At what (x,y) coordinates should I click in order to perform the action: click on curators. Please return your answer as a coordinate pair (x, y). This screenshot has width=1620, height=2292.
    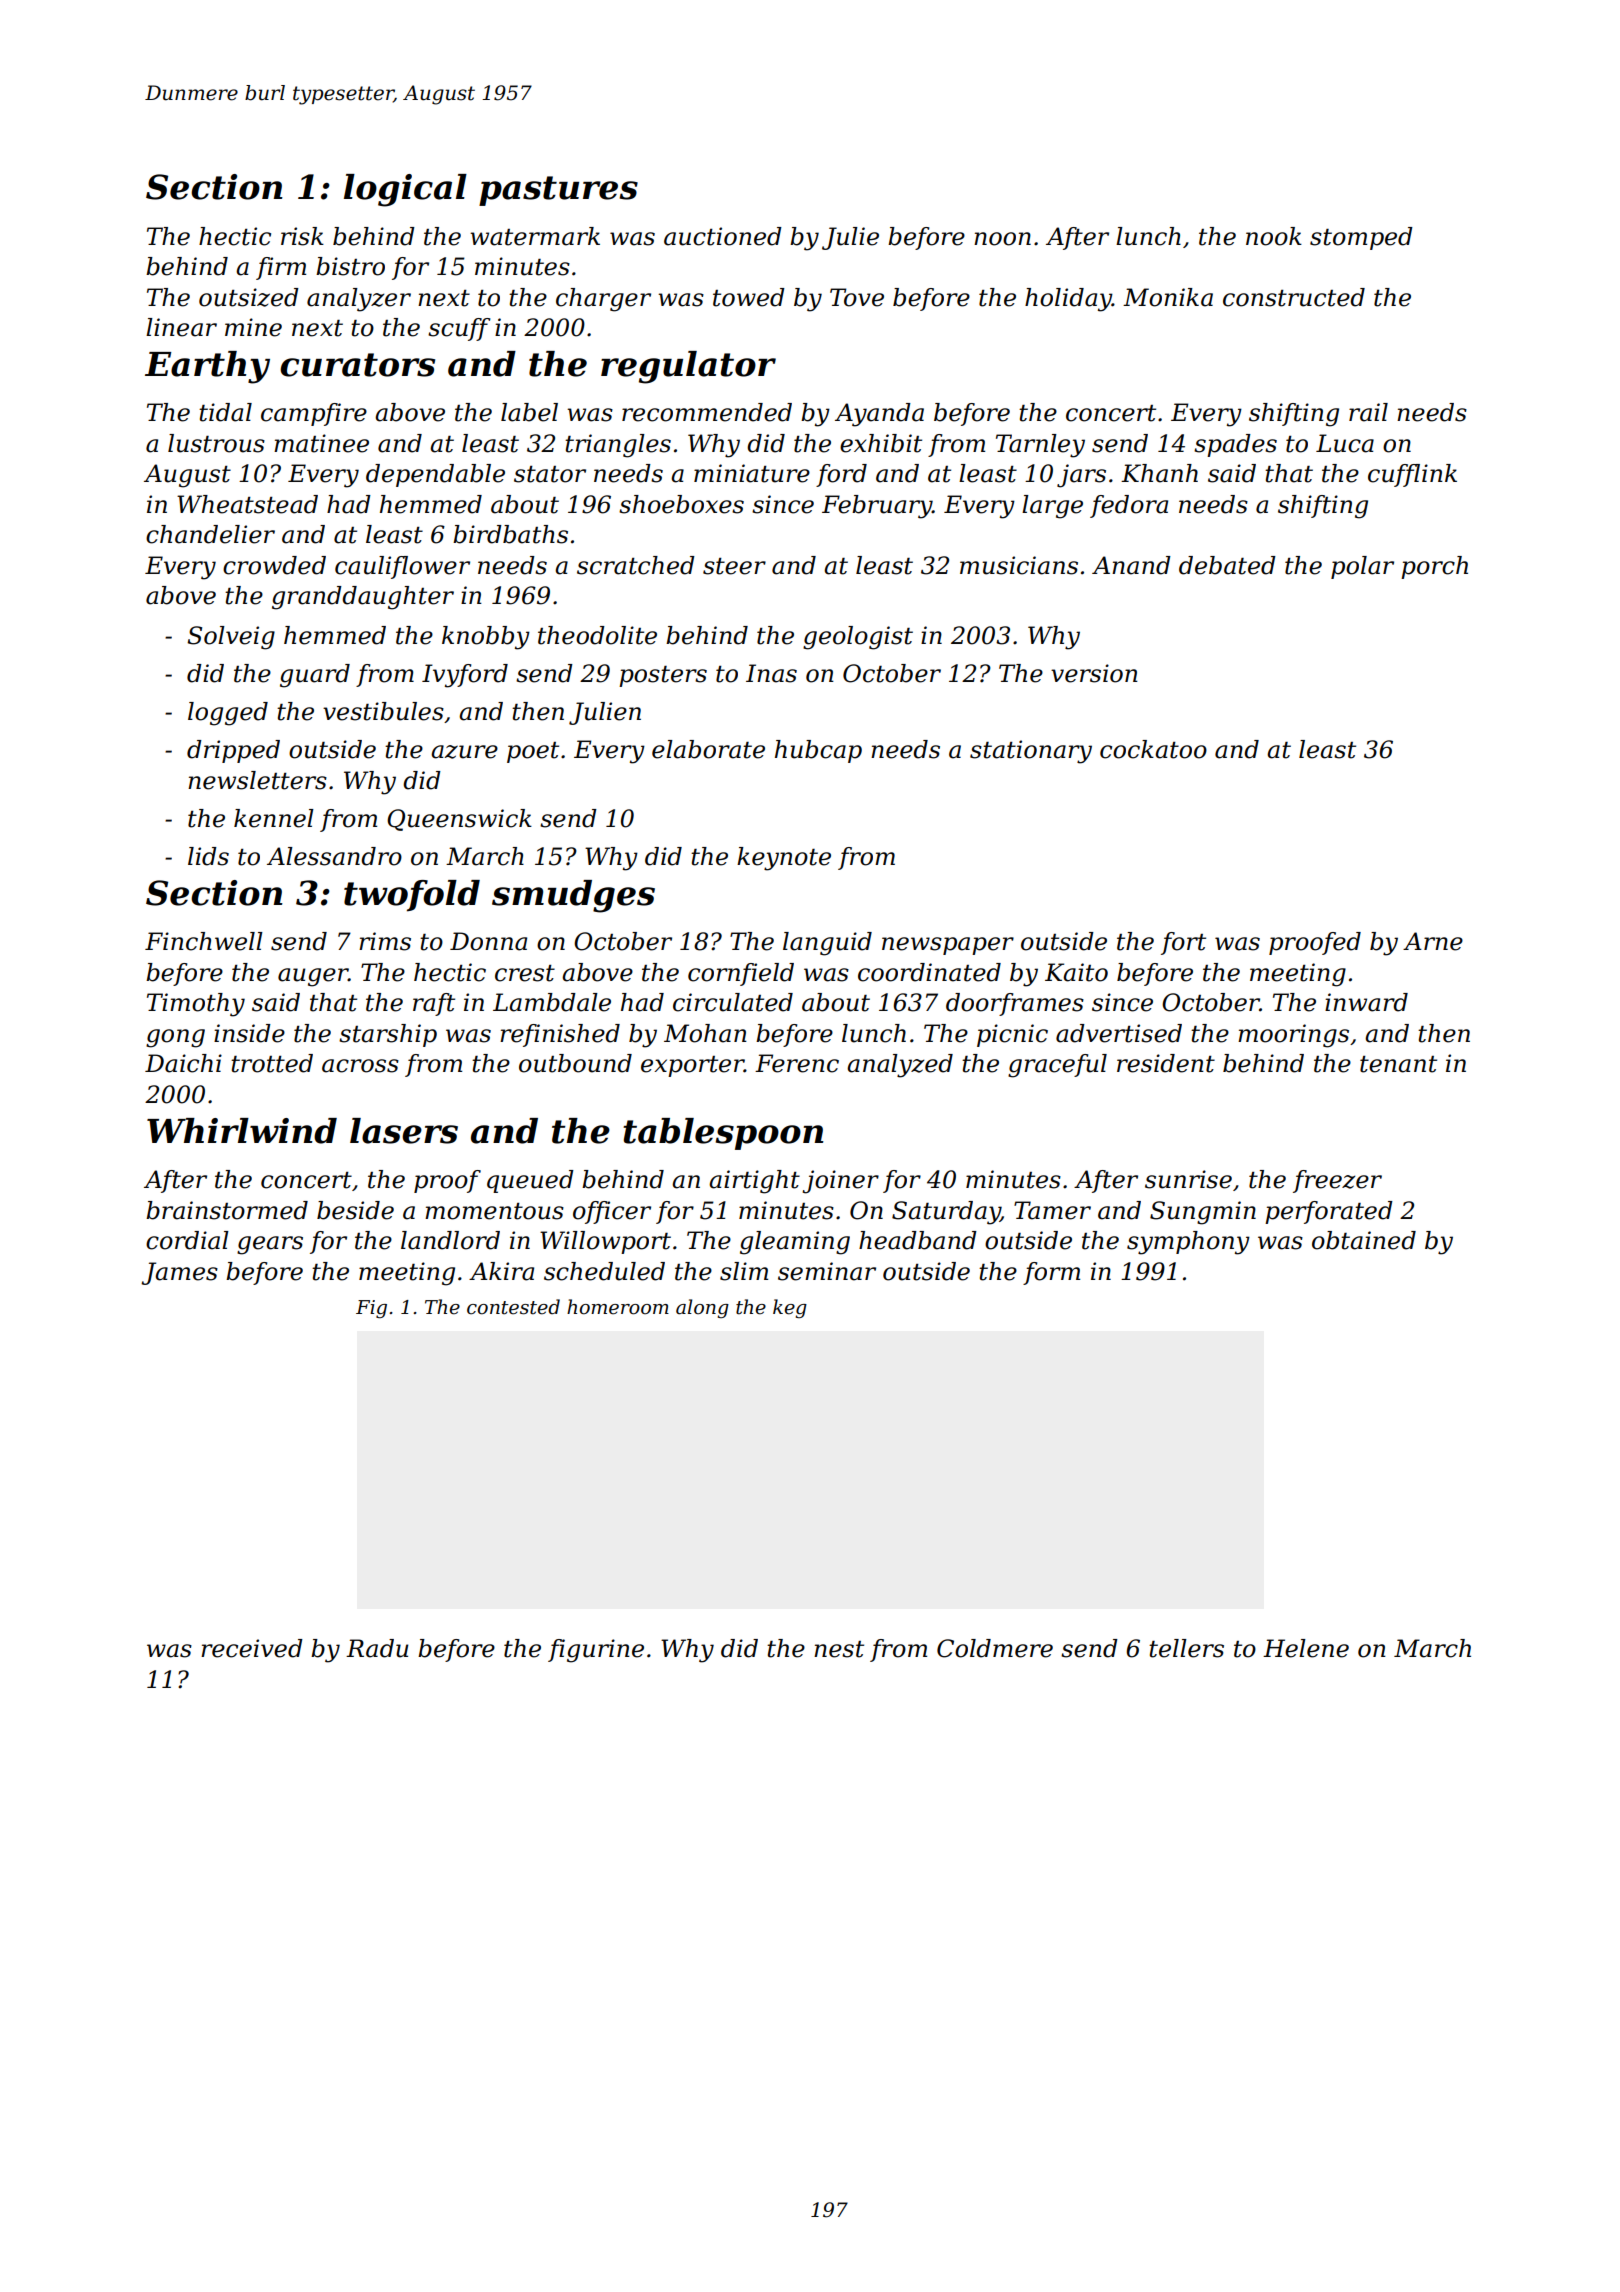
    Looking at the image, I should click on (357, 365).
